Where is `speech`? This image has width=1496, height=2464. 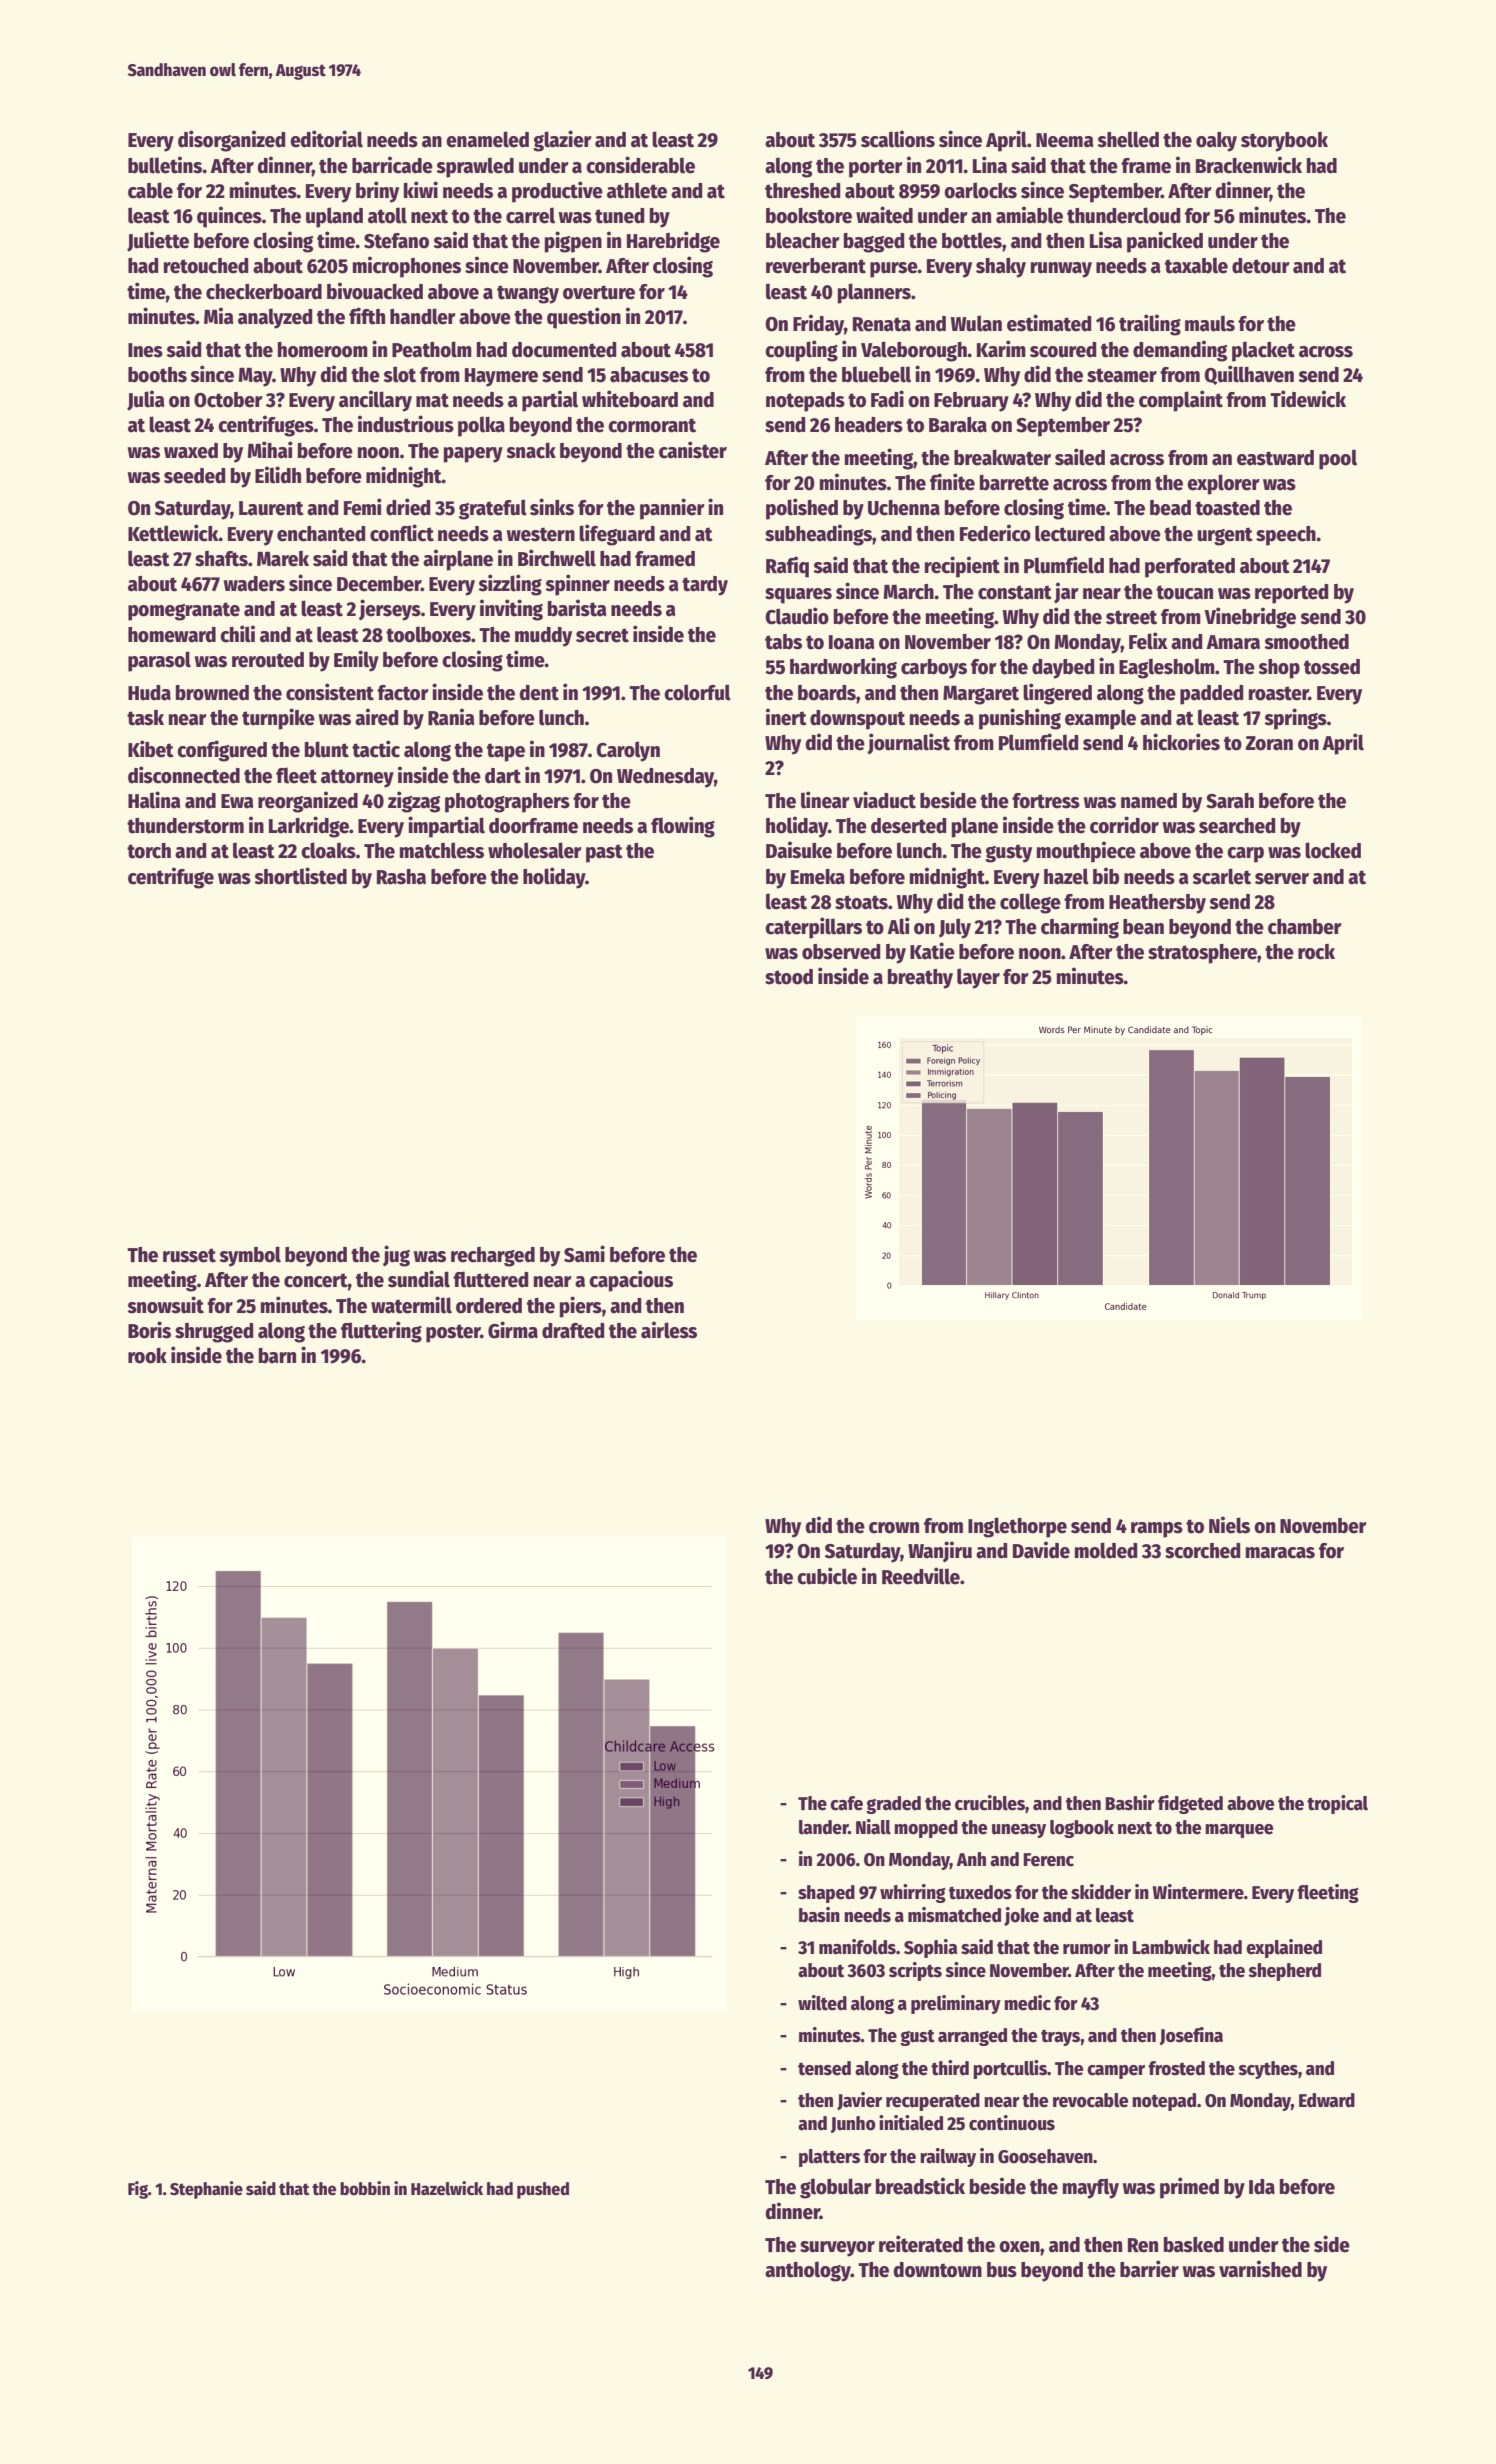 speech is located at coordinates (1286, 536).
